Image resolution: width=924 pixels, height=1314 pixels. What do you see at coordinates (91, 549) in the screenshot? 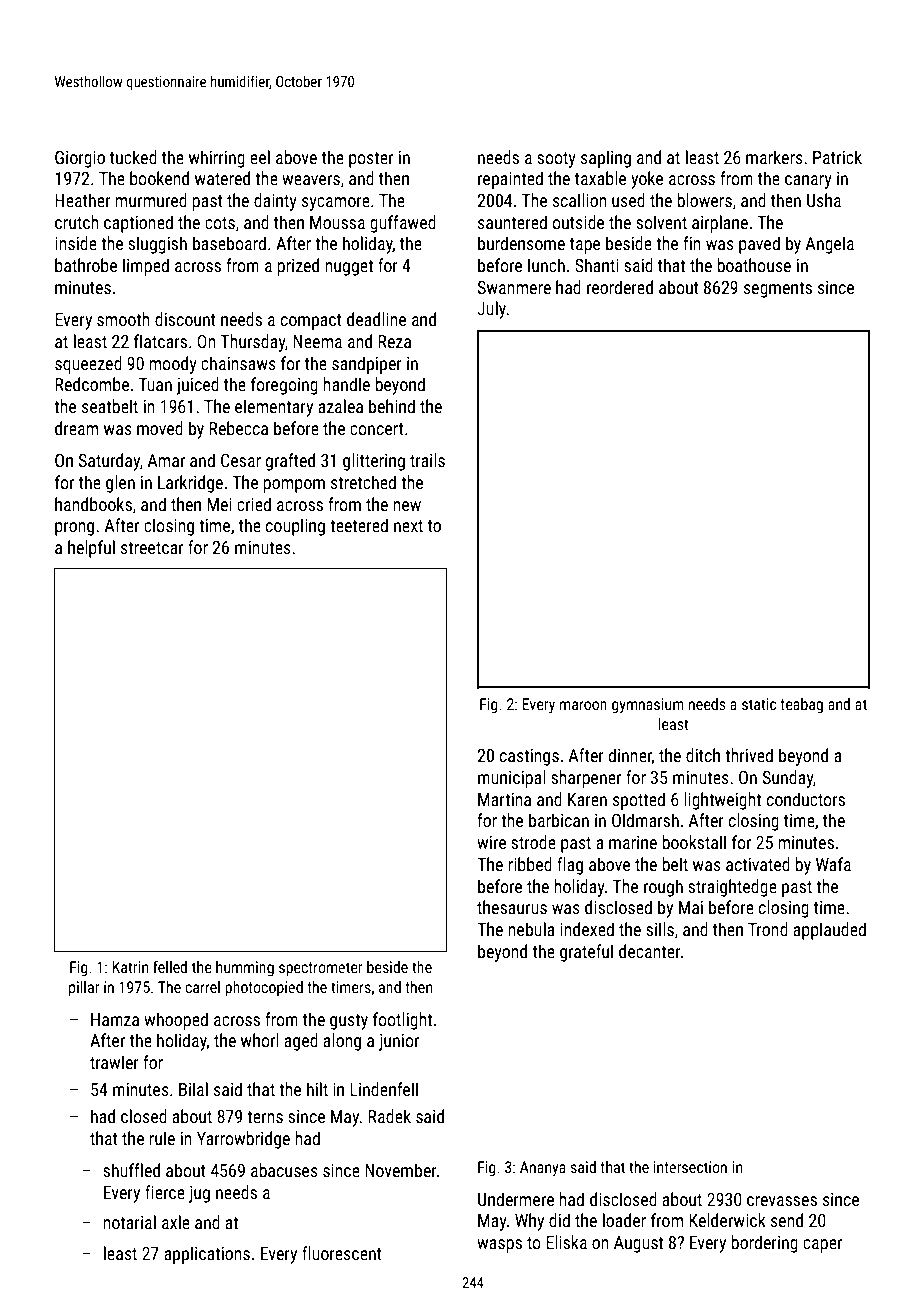
I see `helpful` at bounding box center [91, 549].
